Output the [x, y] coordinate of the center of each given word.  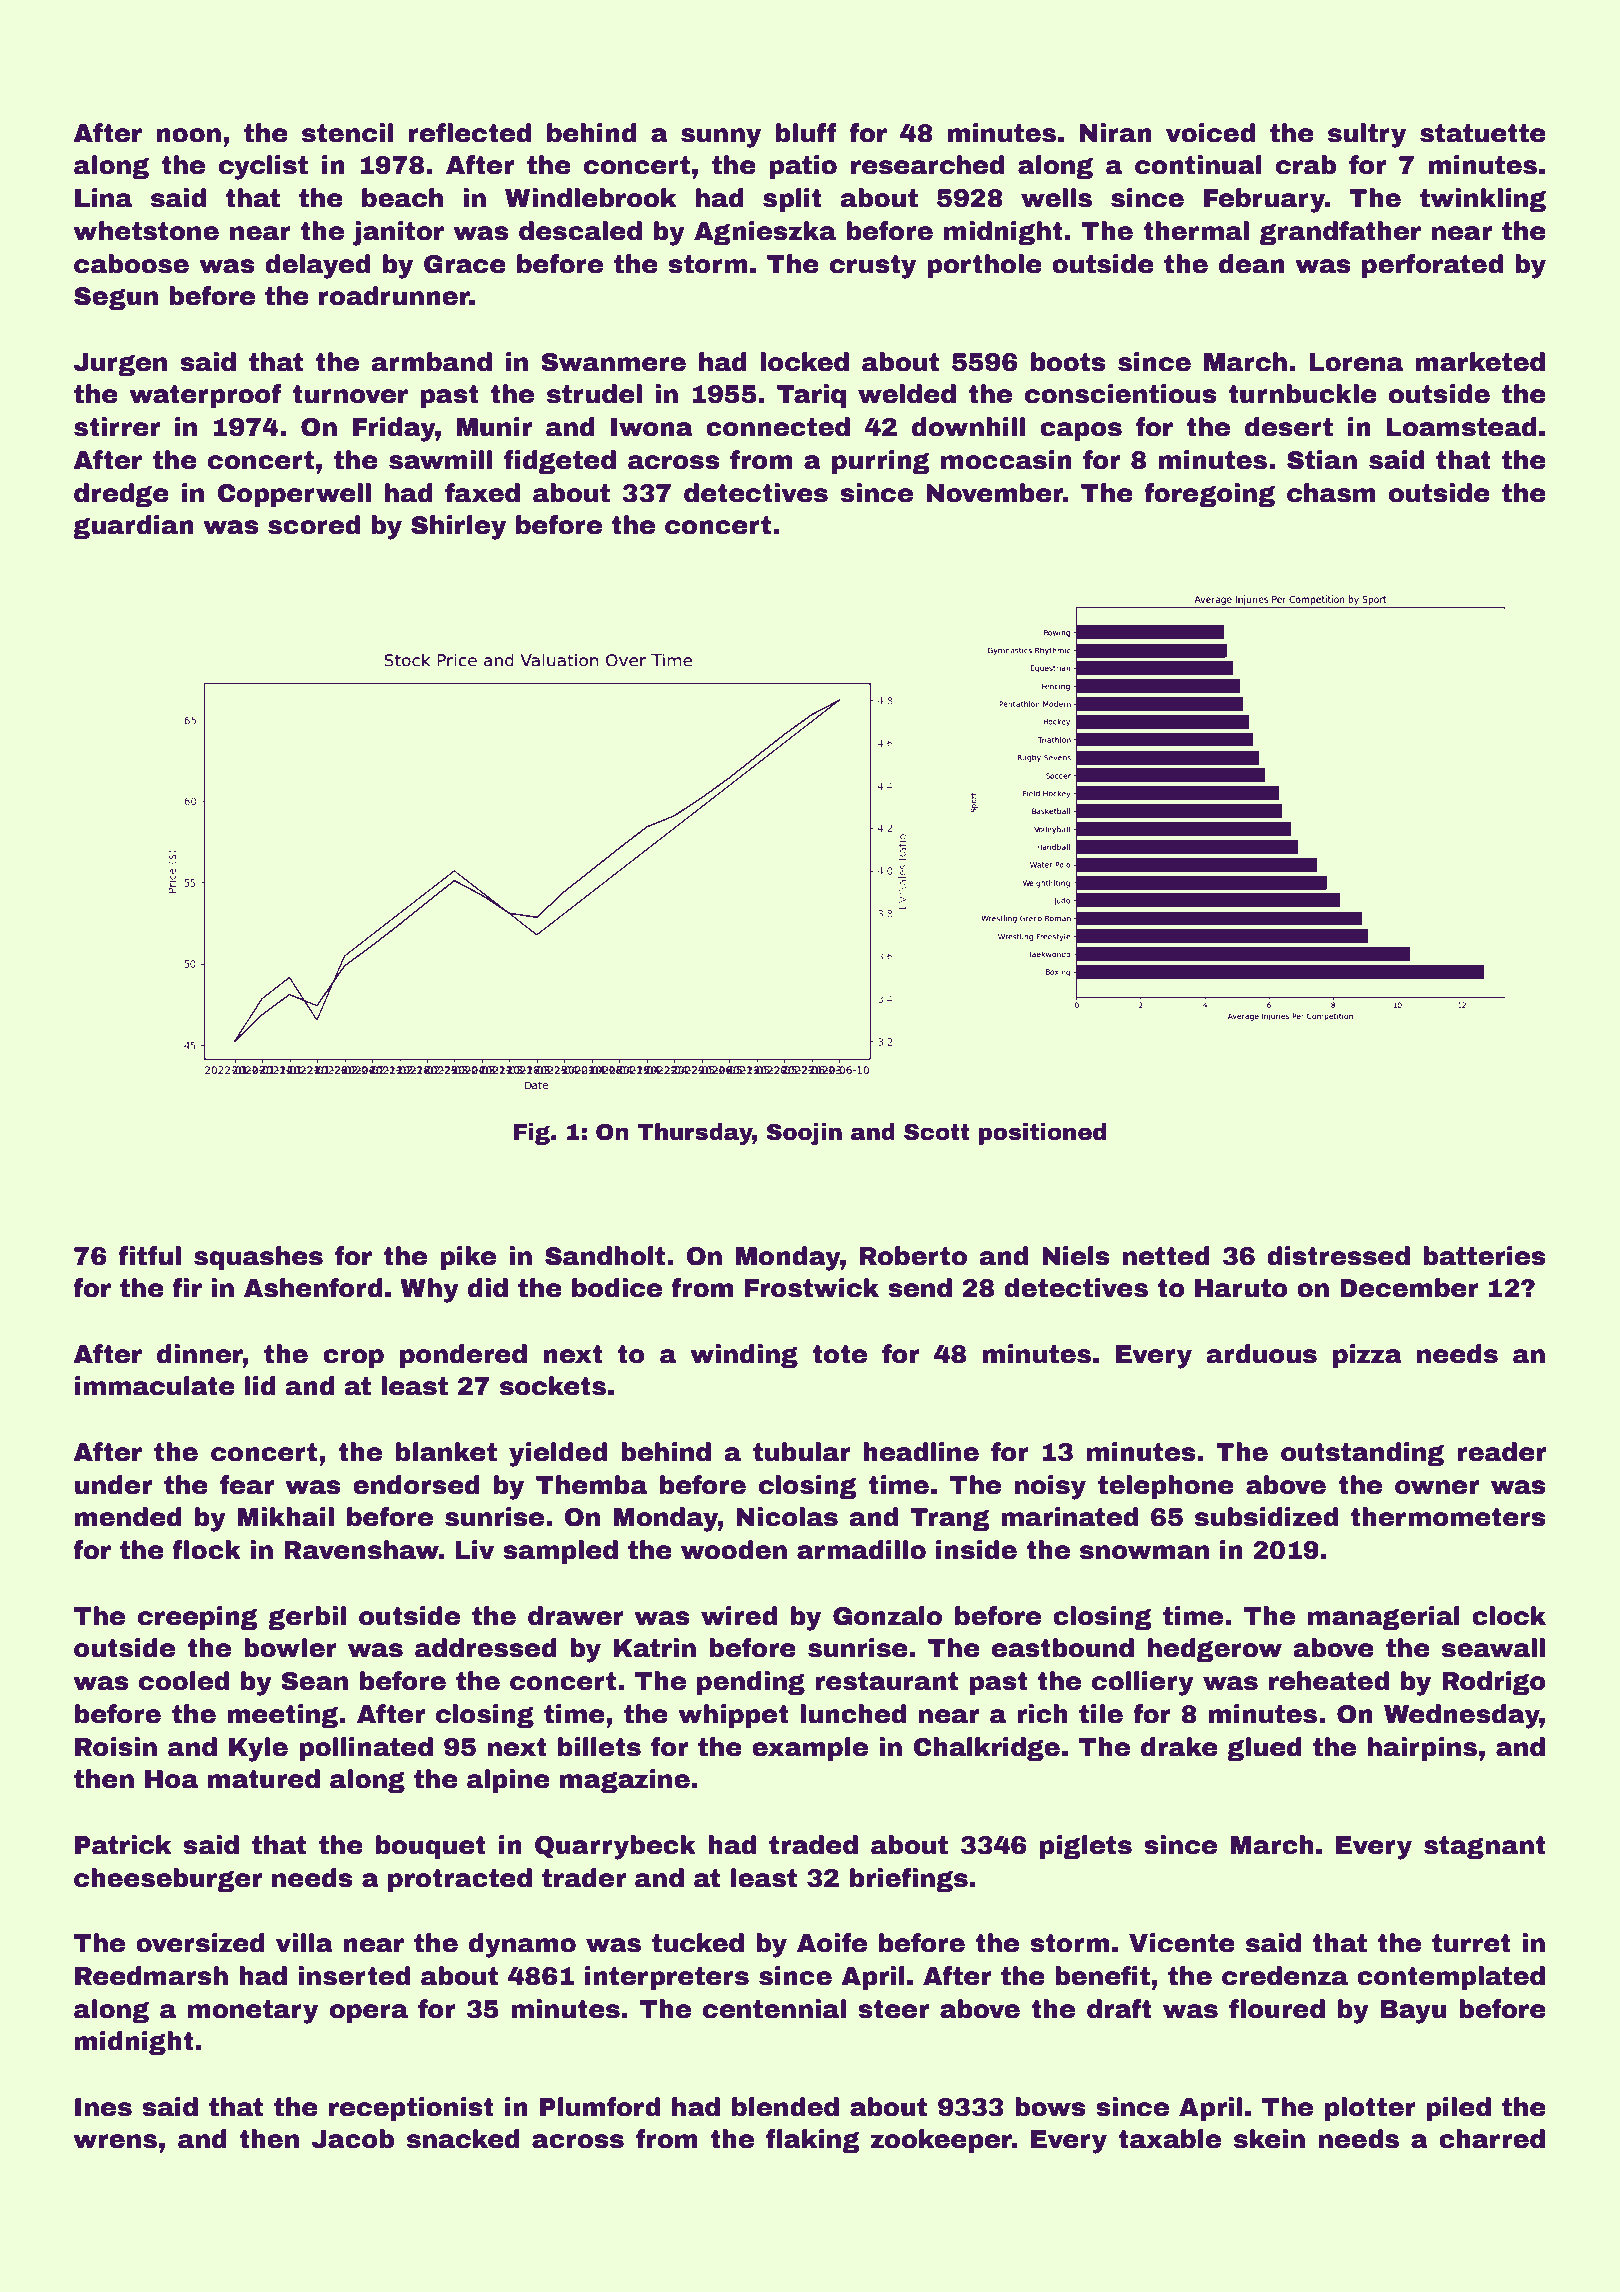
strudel [594, 394]
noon [188, 135]
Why [429, 1290]
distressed [1338, 1256]
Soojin [804, 1134]
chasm [1331, 493]
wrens [115, 2141]
